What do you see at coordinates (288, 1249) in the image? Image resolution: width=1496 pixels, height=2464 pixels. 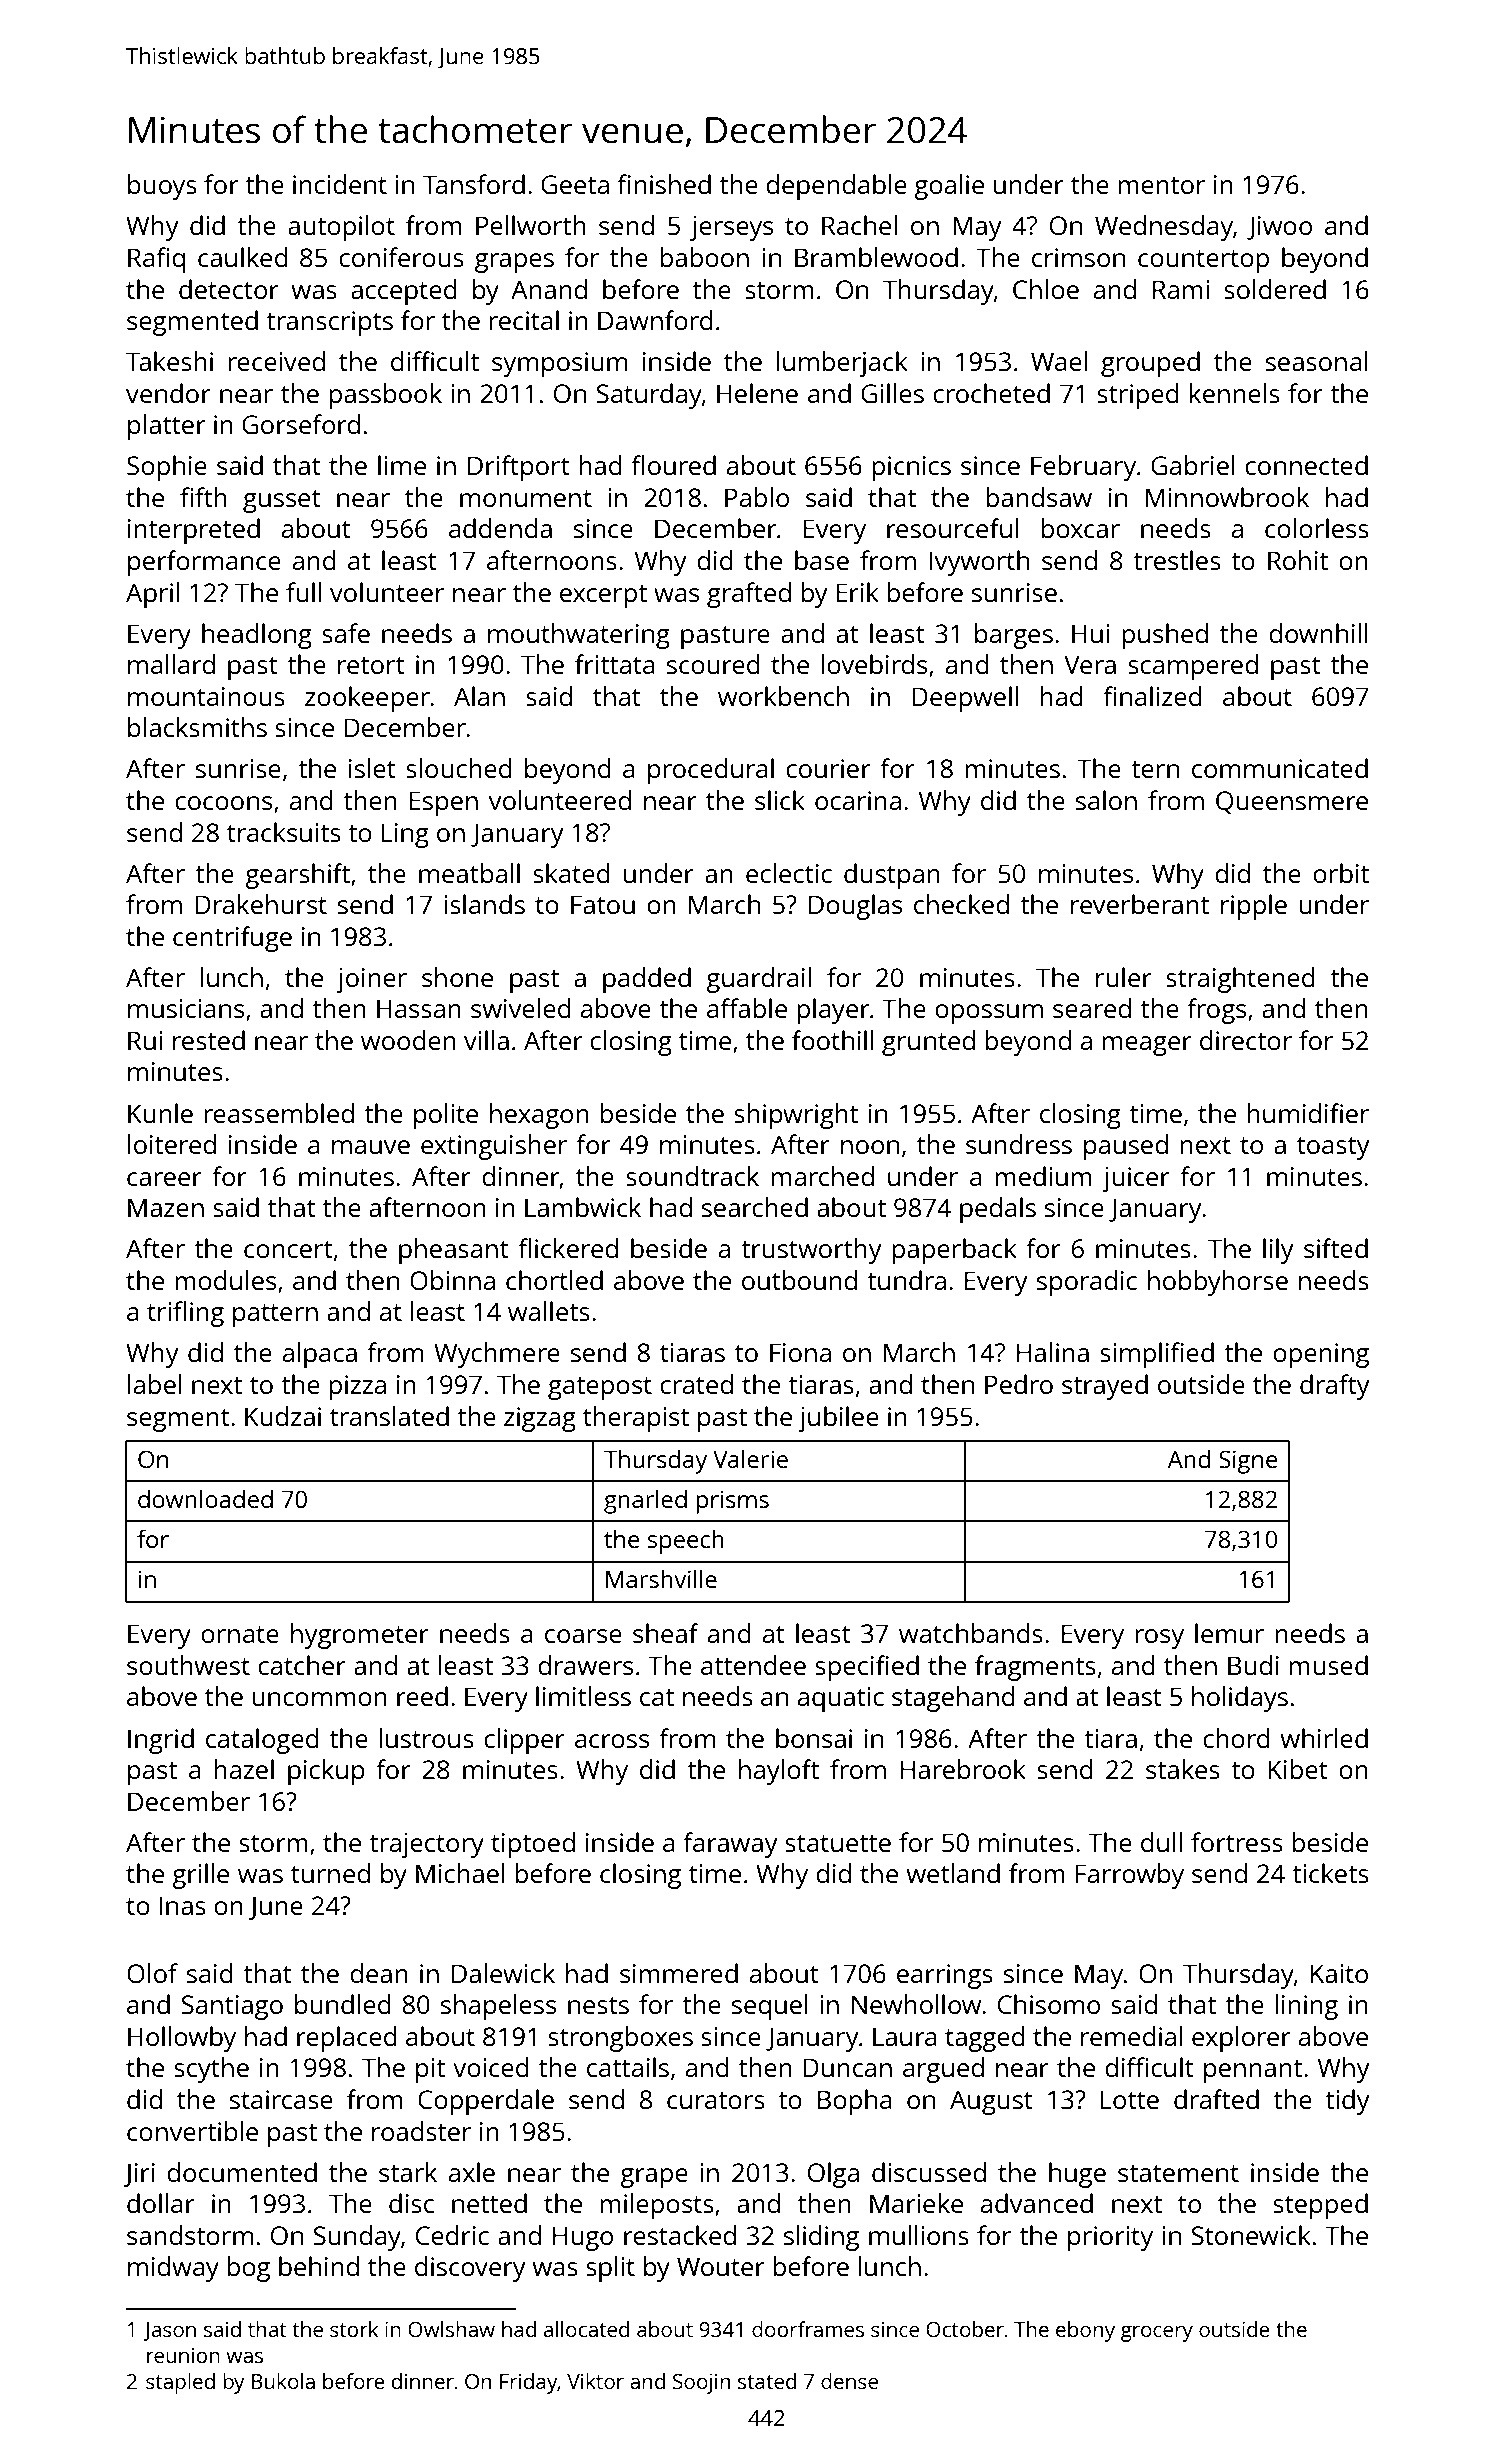 I see `concert` at bounding box center [288, 1249].
